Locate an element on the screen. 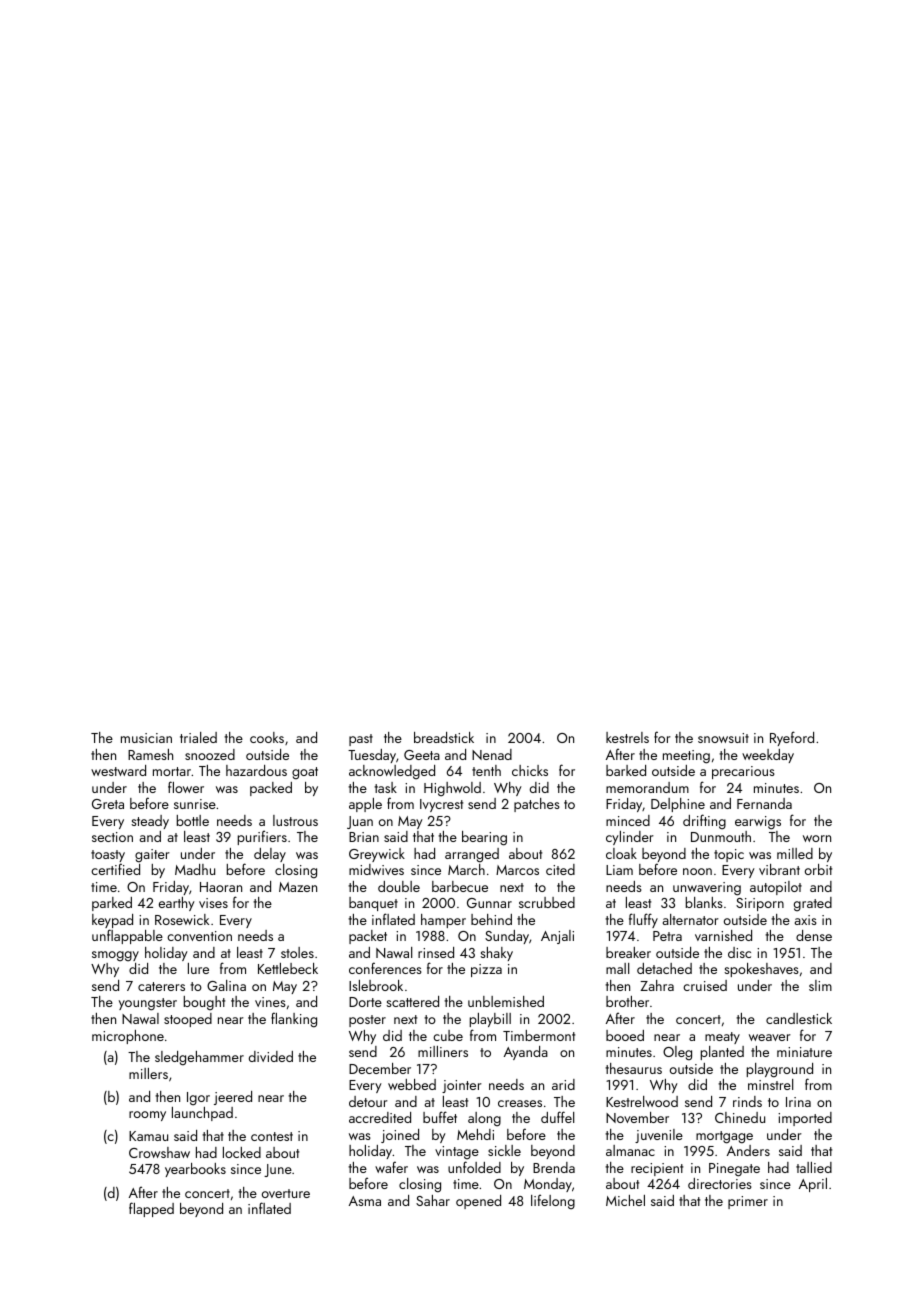  Crowshaw is located at coordinates (159, 1152).
